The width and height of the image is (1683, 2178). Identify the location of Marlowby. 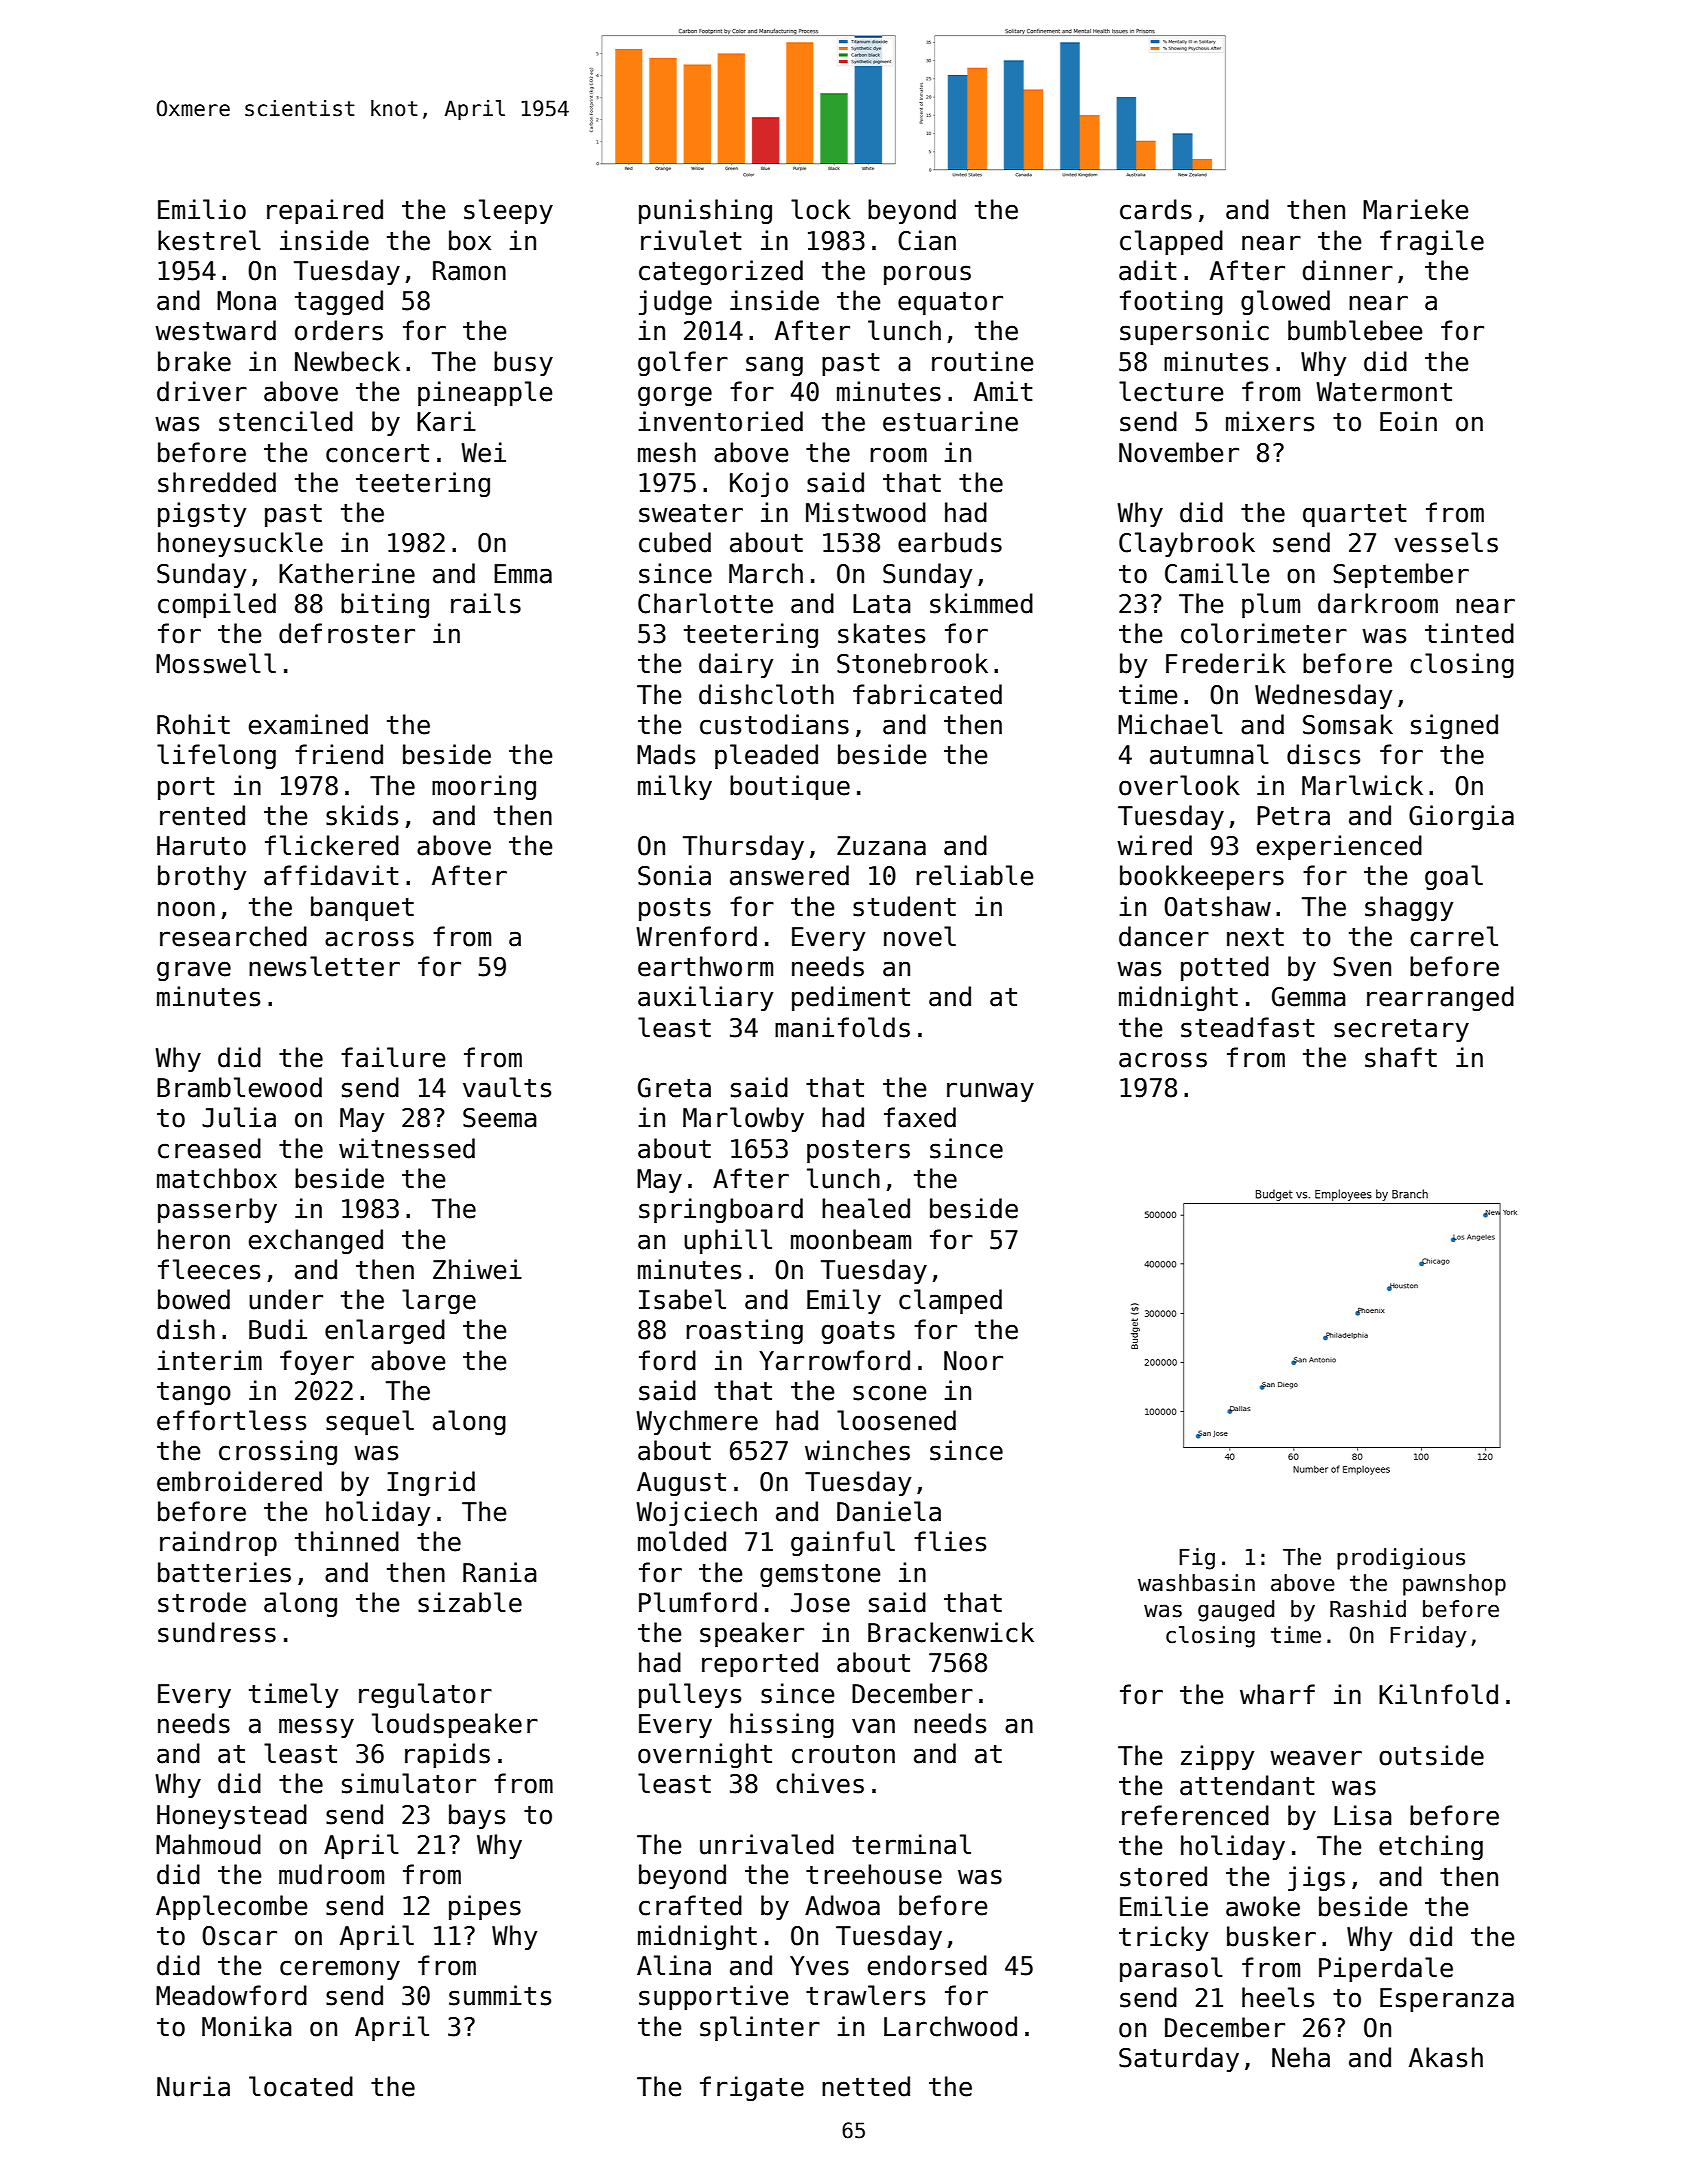
(743, 1119).
